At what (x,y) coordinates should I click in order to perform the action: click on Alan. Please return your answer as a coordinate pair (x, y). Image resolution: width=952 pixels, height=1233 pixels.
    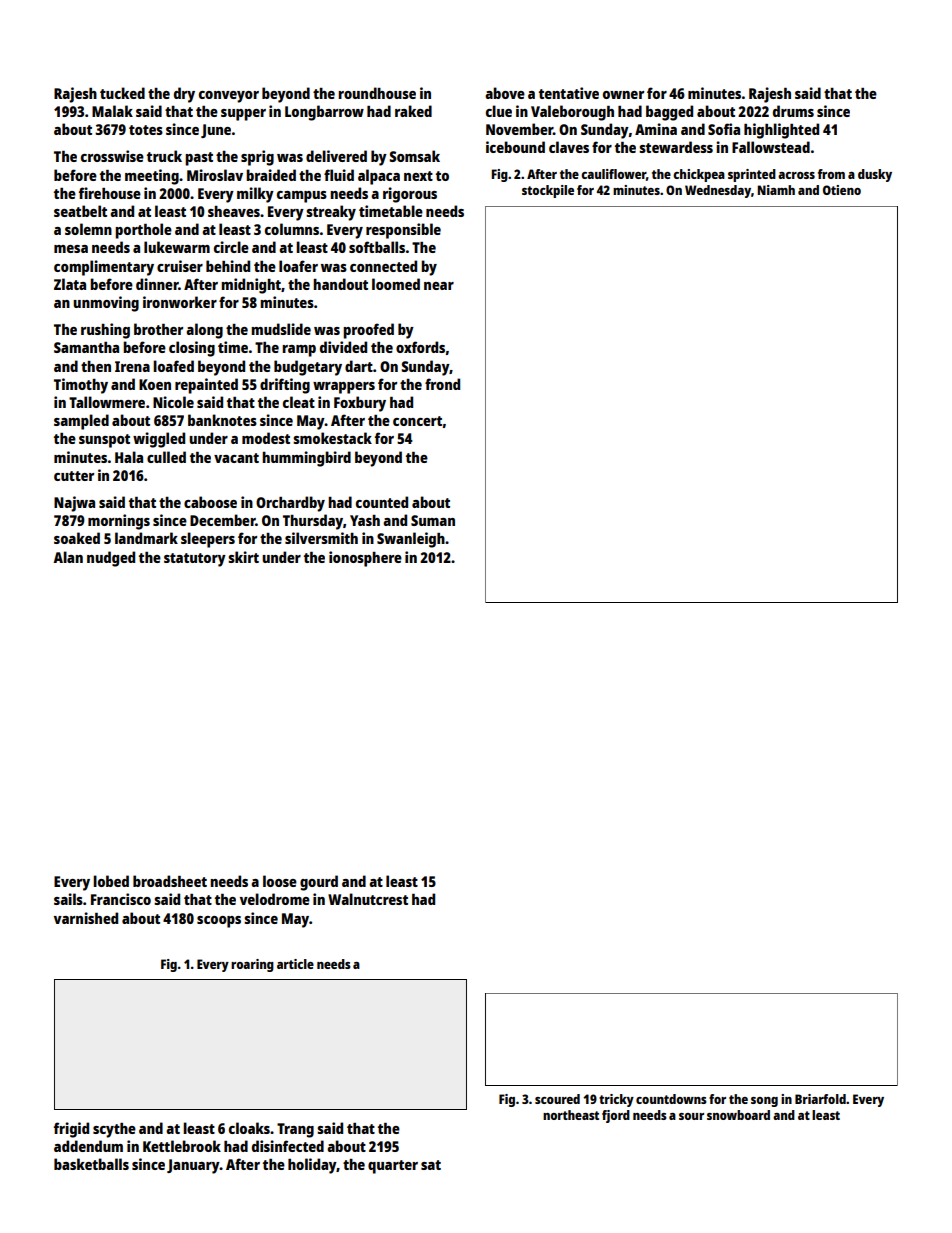
    Looking at the image, I should click on (68, 557).
